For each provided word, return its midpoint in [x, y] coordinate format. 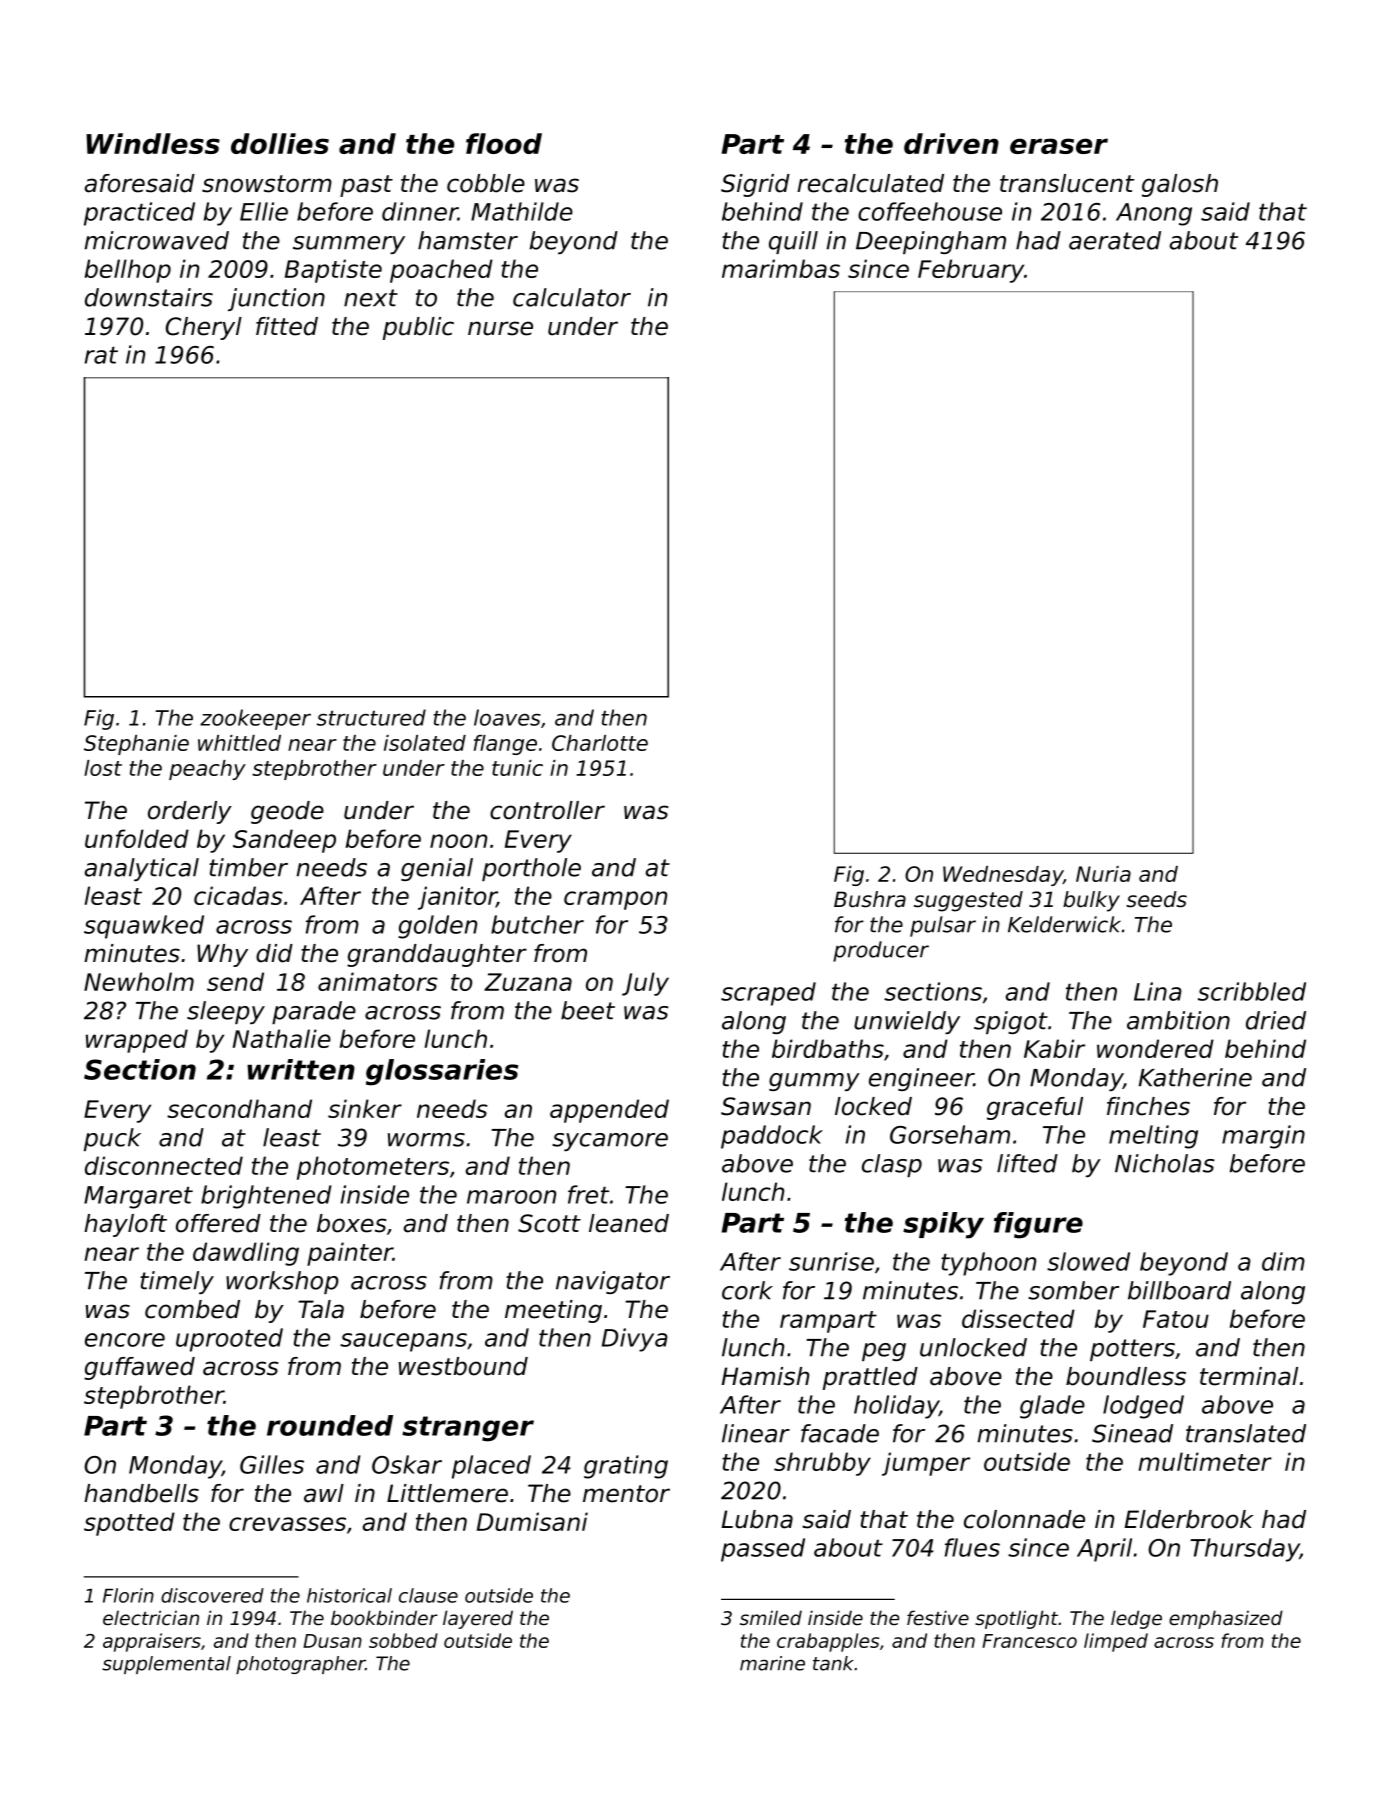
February [971, 271]
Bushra [870, 899]
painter [350, 1254]
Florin [128, 1595]
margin [1263, 1137]
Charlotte [600, 743]
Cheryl [204, 328]
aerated [1115, 240]
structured [371, 717]
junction [276, 299]
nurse [500, 328]
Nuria [1103, 874]
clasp [892, 1165]
